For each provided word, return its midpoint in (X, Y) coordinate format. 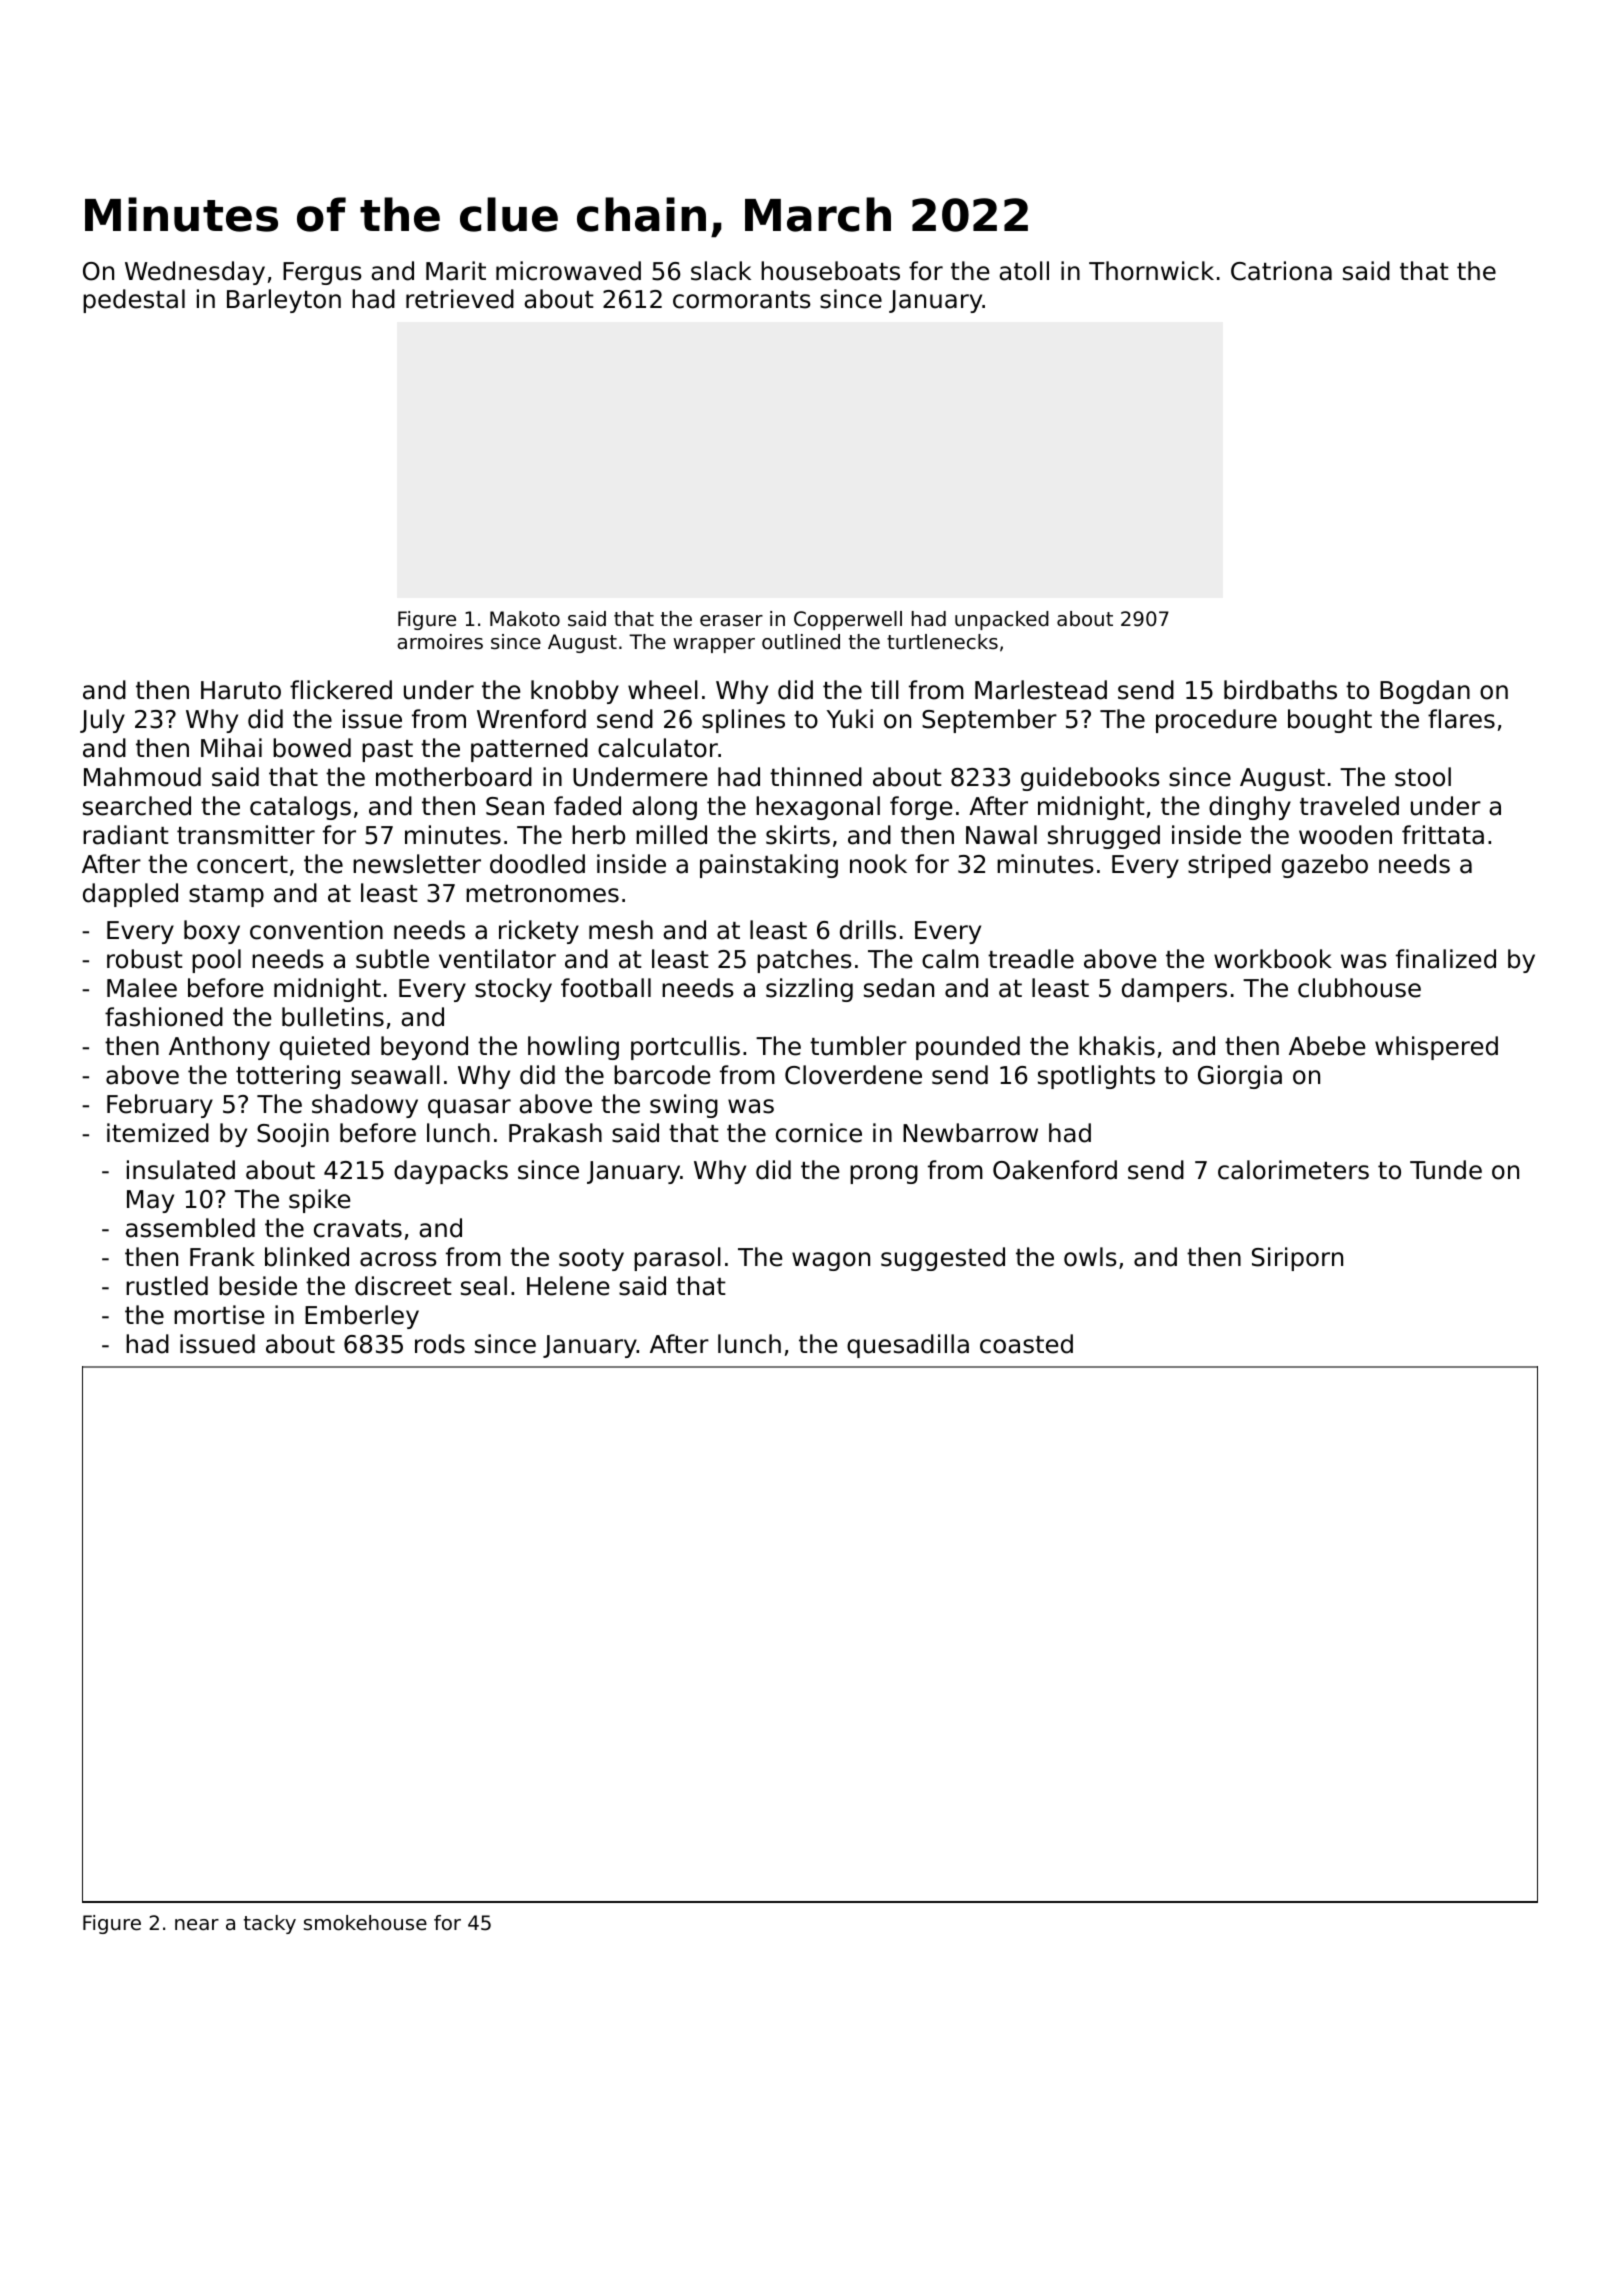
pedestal (134, 301)
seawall (395, 1075)
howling (573, 1048)
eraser (731, 621)
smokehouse (365, 1923)
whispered (1436, 1048)
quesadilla (908, 1346)
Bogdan (1425, 692)
